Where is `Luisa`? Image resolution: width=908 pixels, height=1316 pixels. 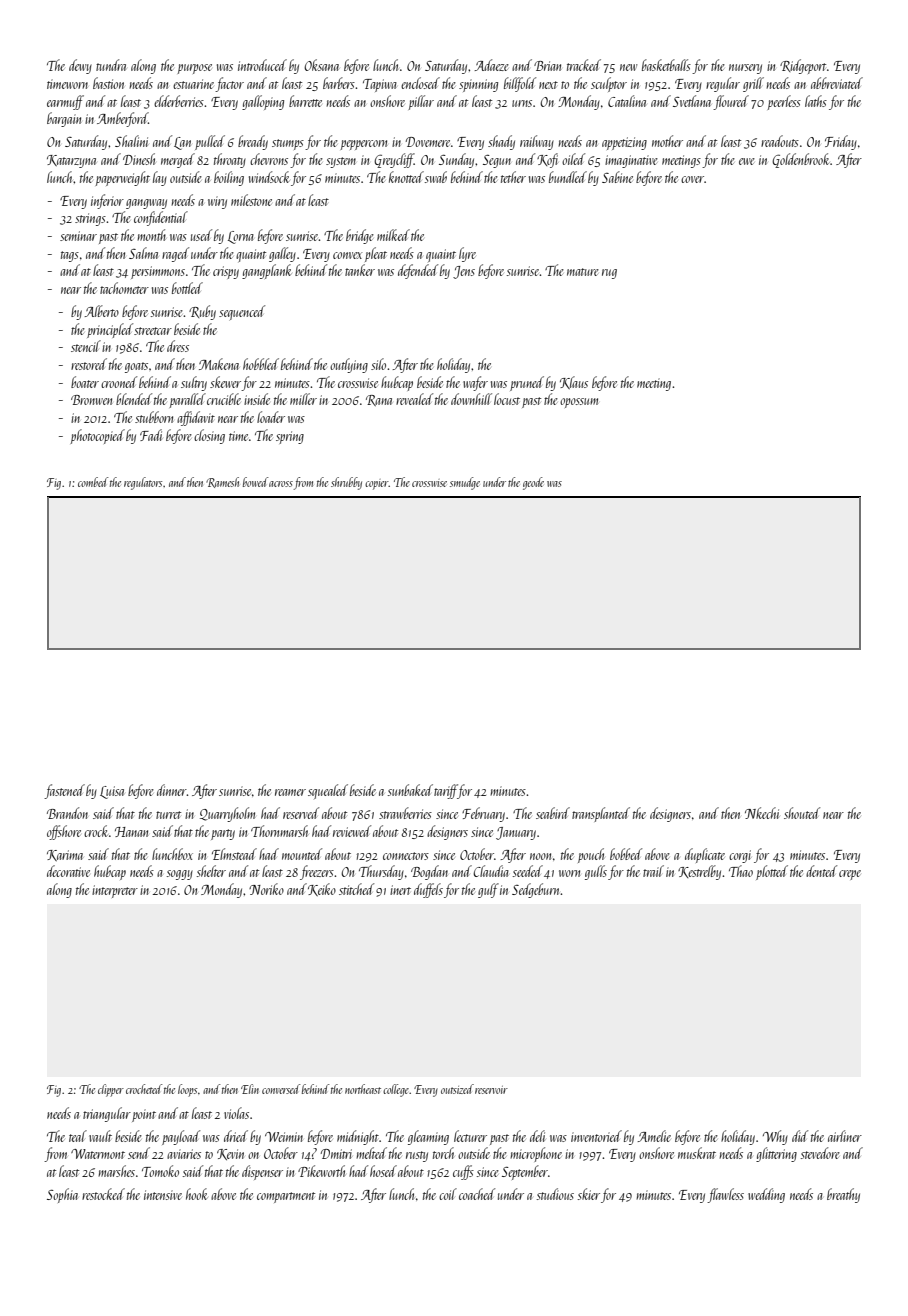
Luisa is located at coordinates (112, 792).
